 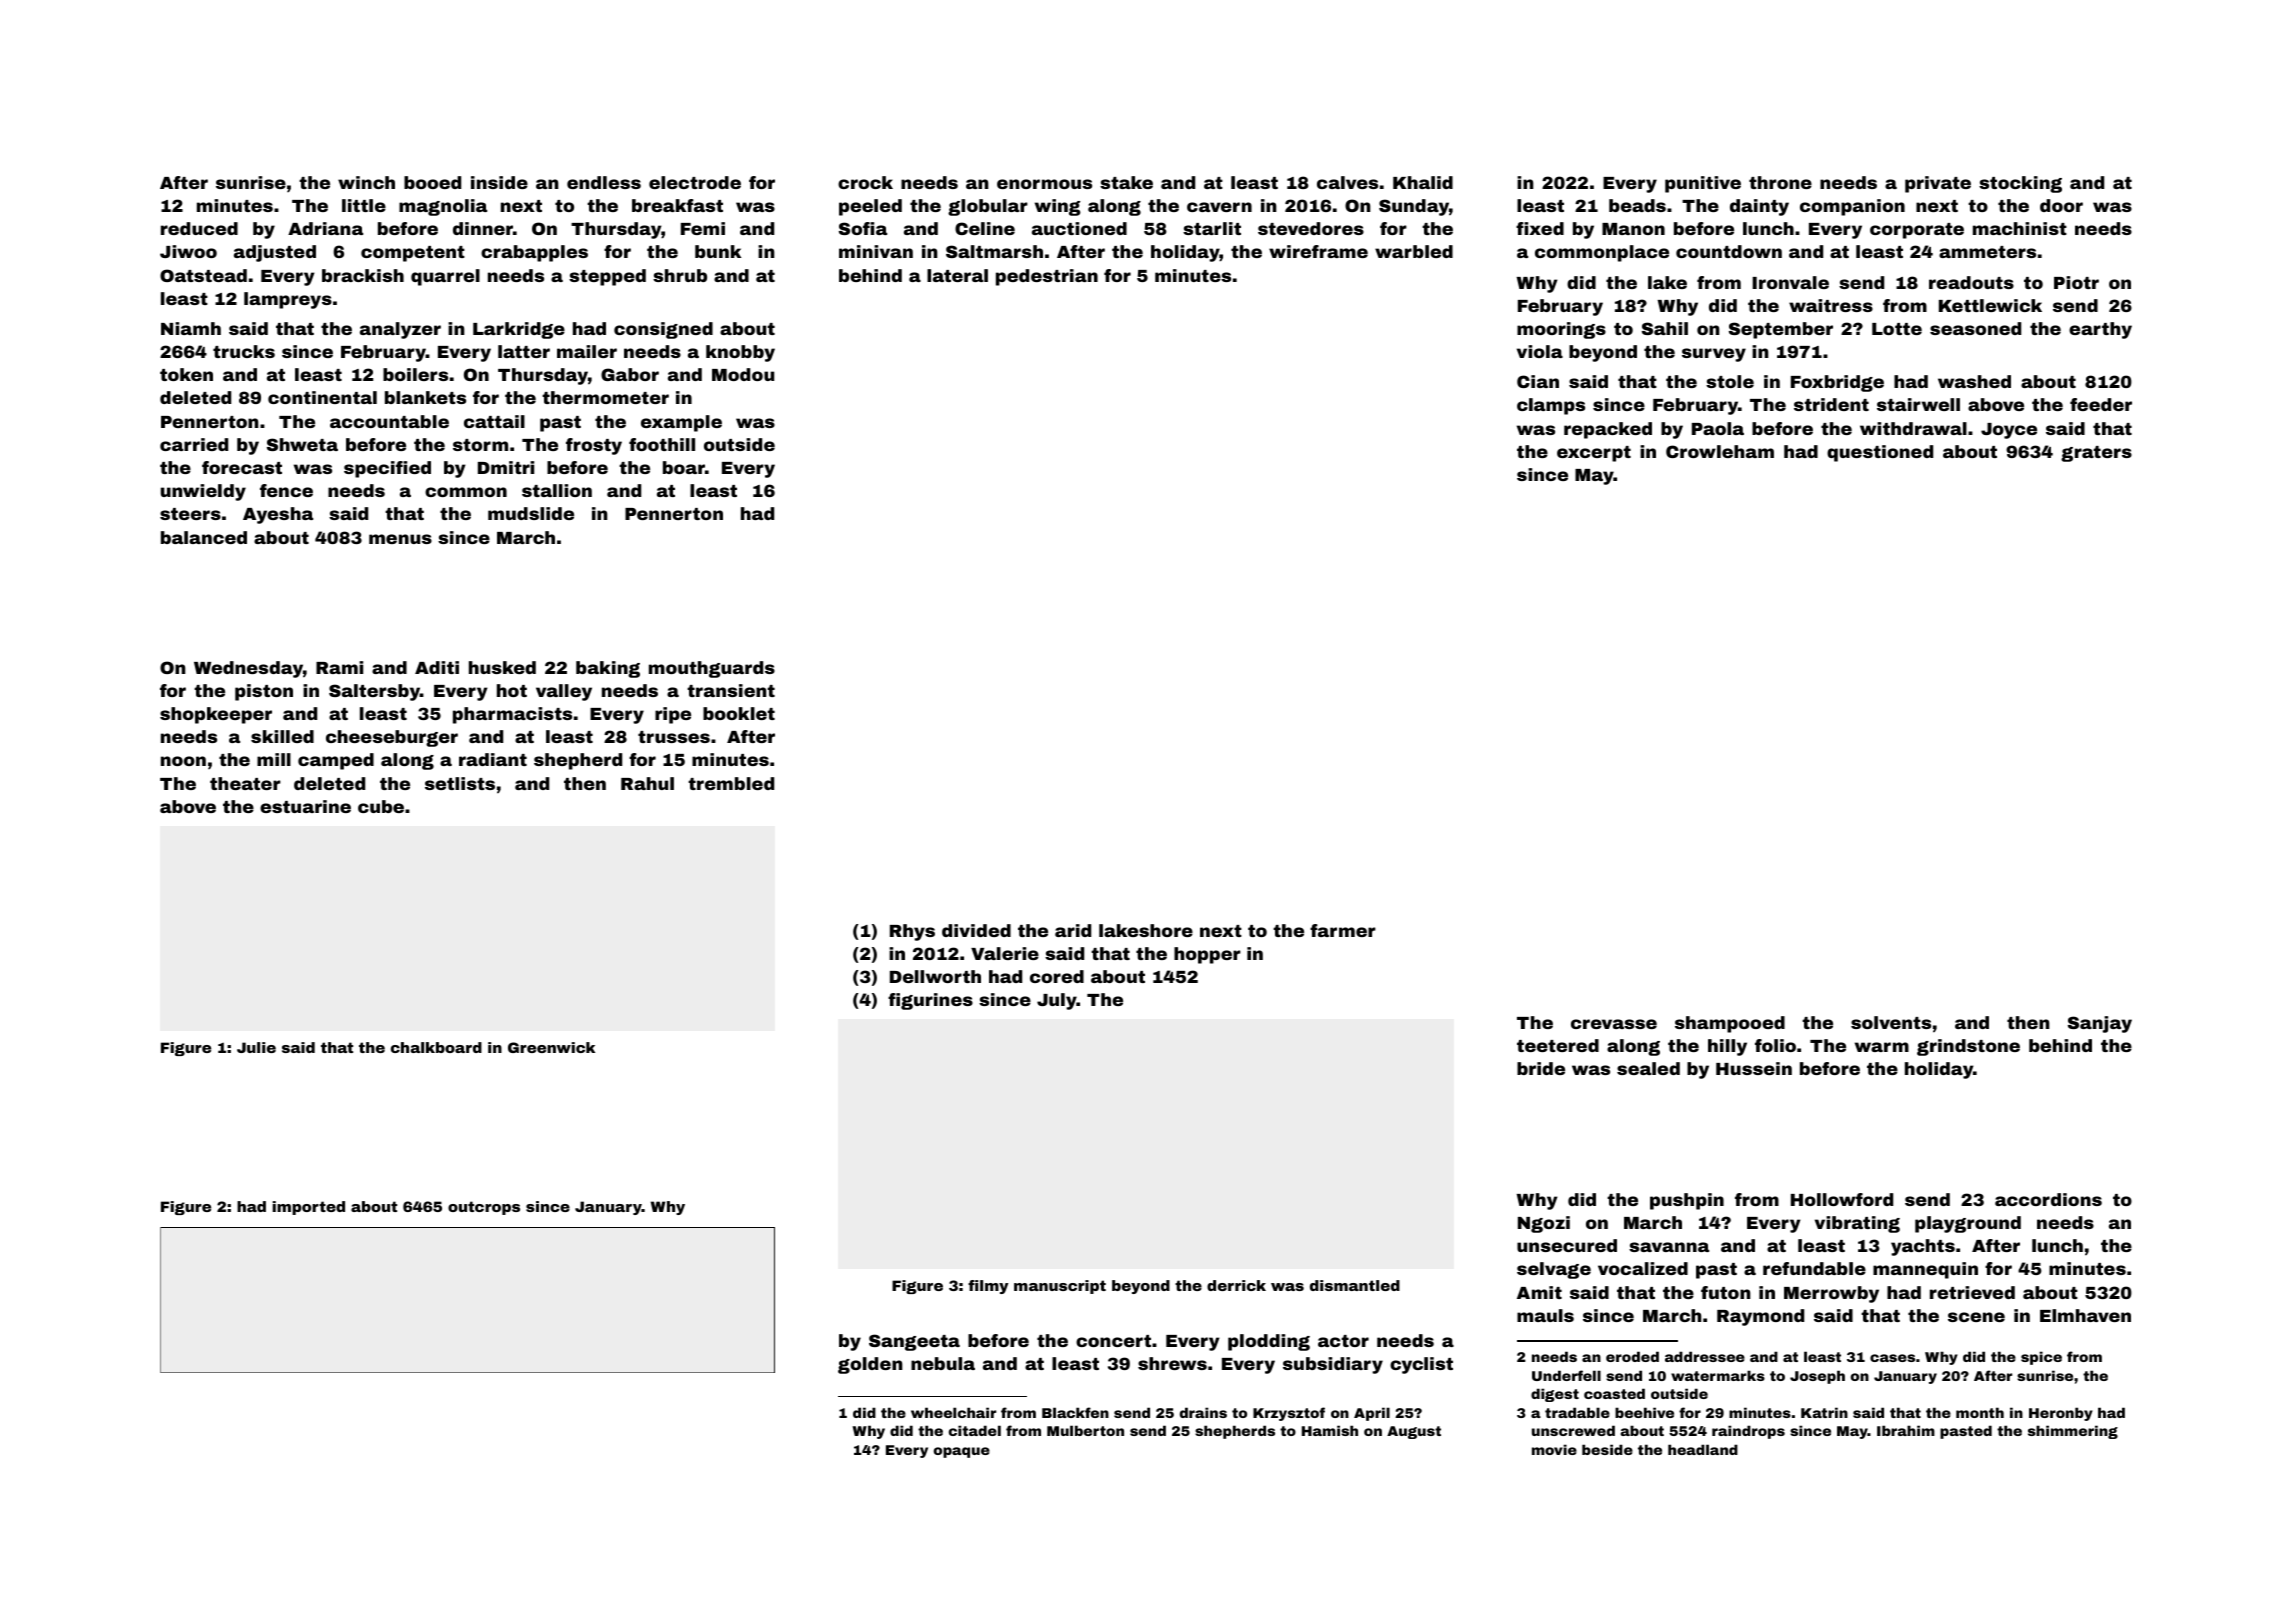 What do you see at coordinates (484, 1208) in the screenshot?
I see `outcrops` at bounding box center [484, 1208].
